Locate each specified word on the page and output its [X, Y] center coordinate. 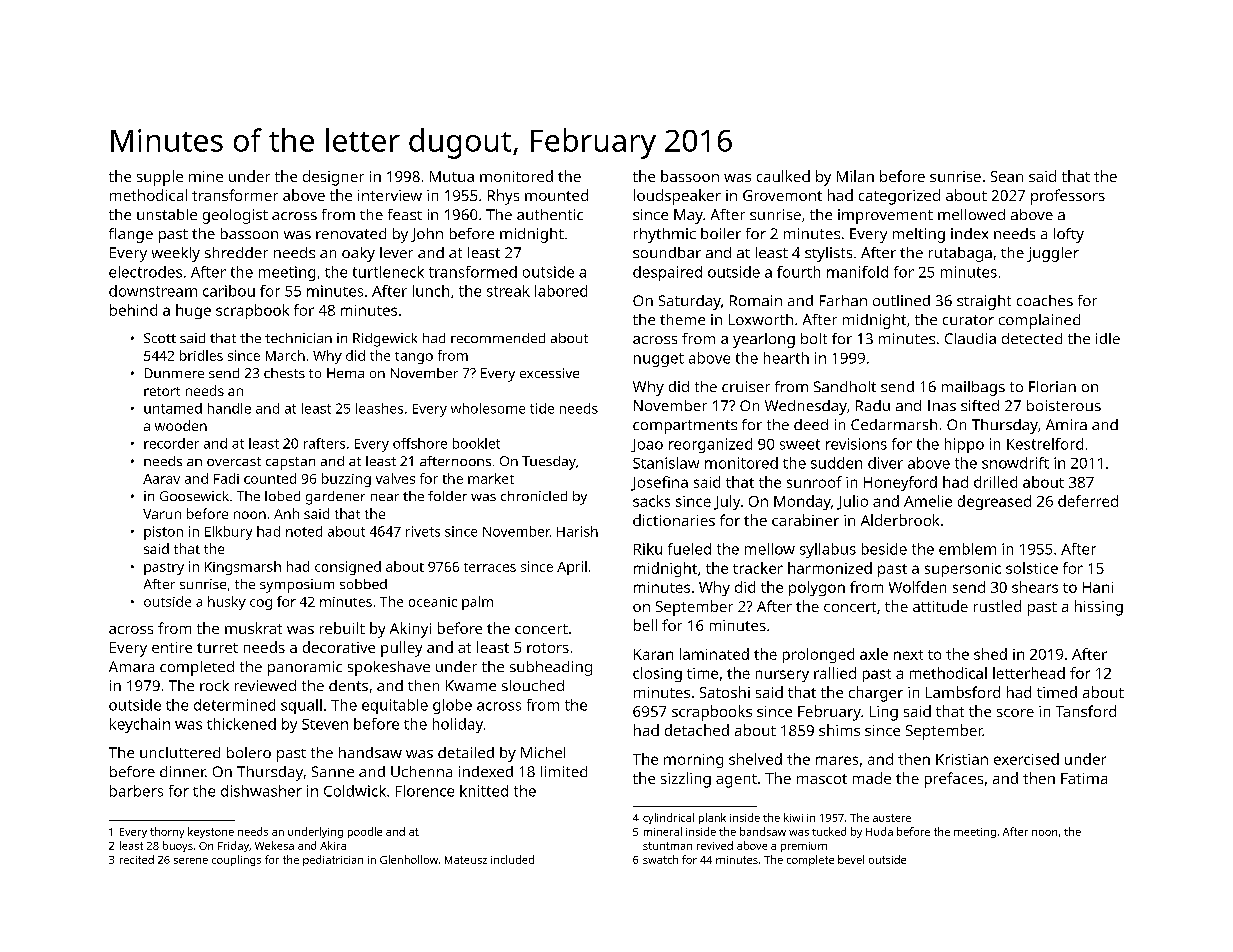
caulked [783, 176]
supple [160, 178]
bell [645, 625]
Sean [1007, 176]
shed [990, 654]
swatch [660, 859]
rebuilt [342, 628]
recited [137, 859]
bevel [851, 859]
